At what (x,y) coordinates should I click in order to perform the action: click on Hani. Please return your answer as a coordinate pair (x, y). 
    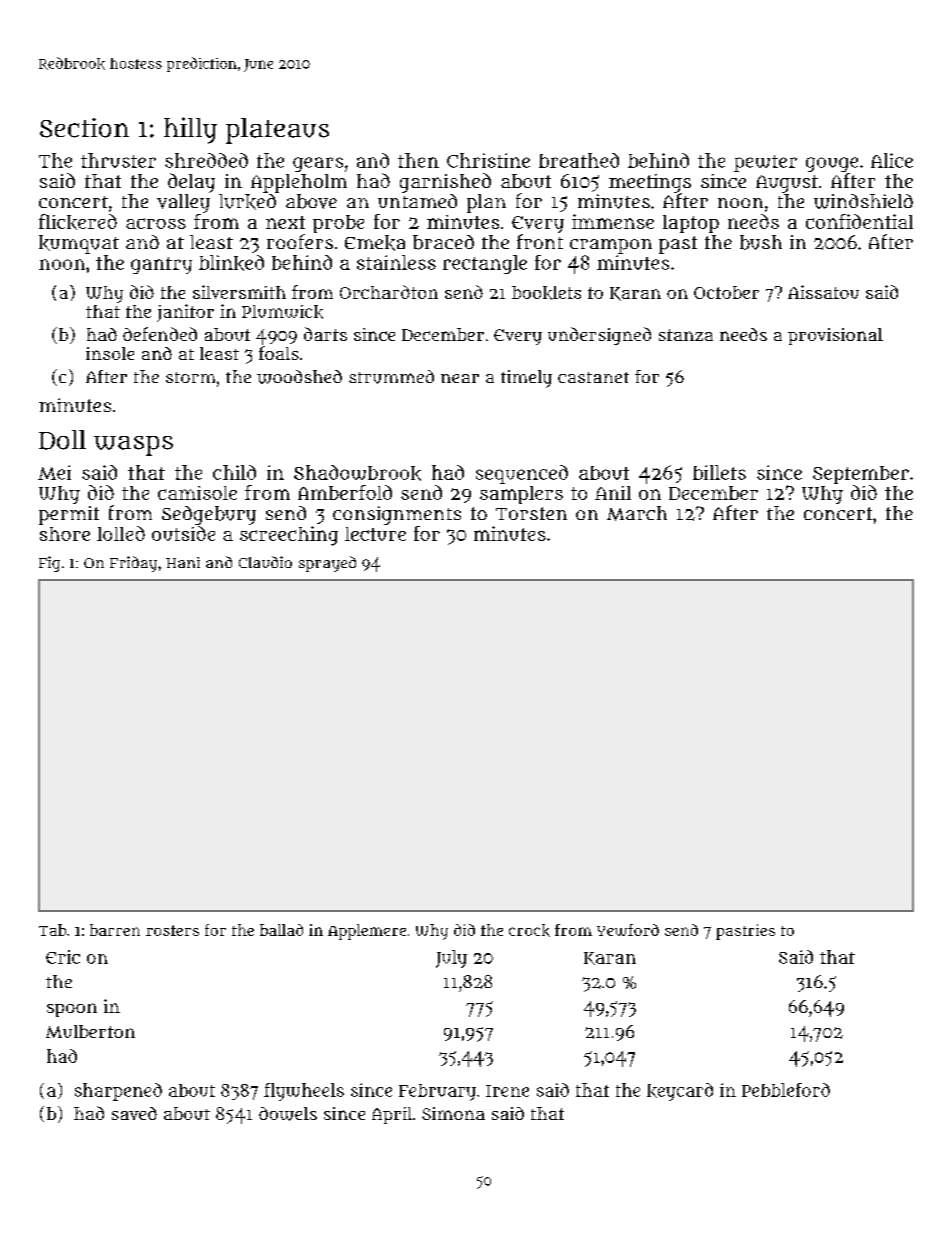
    Looking at the image, I should click on (183, 562).
